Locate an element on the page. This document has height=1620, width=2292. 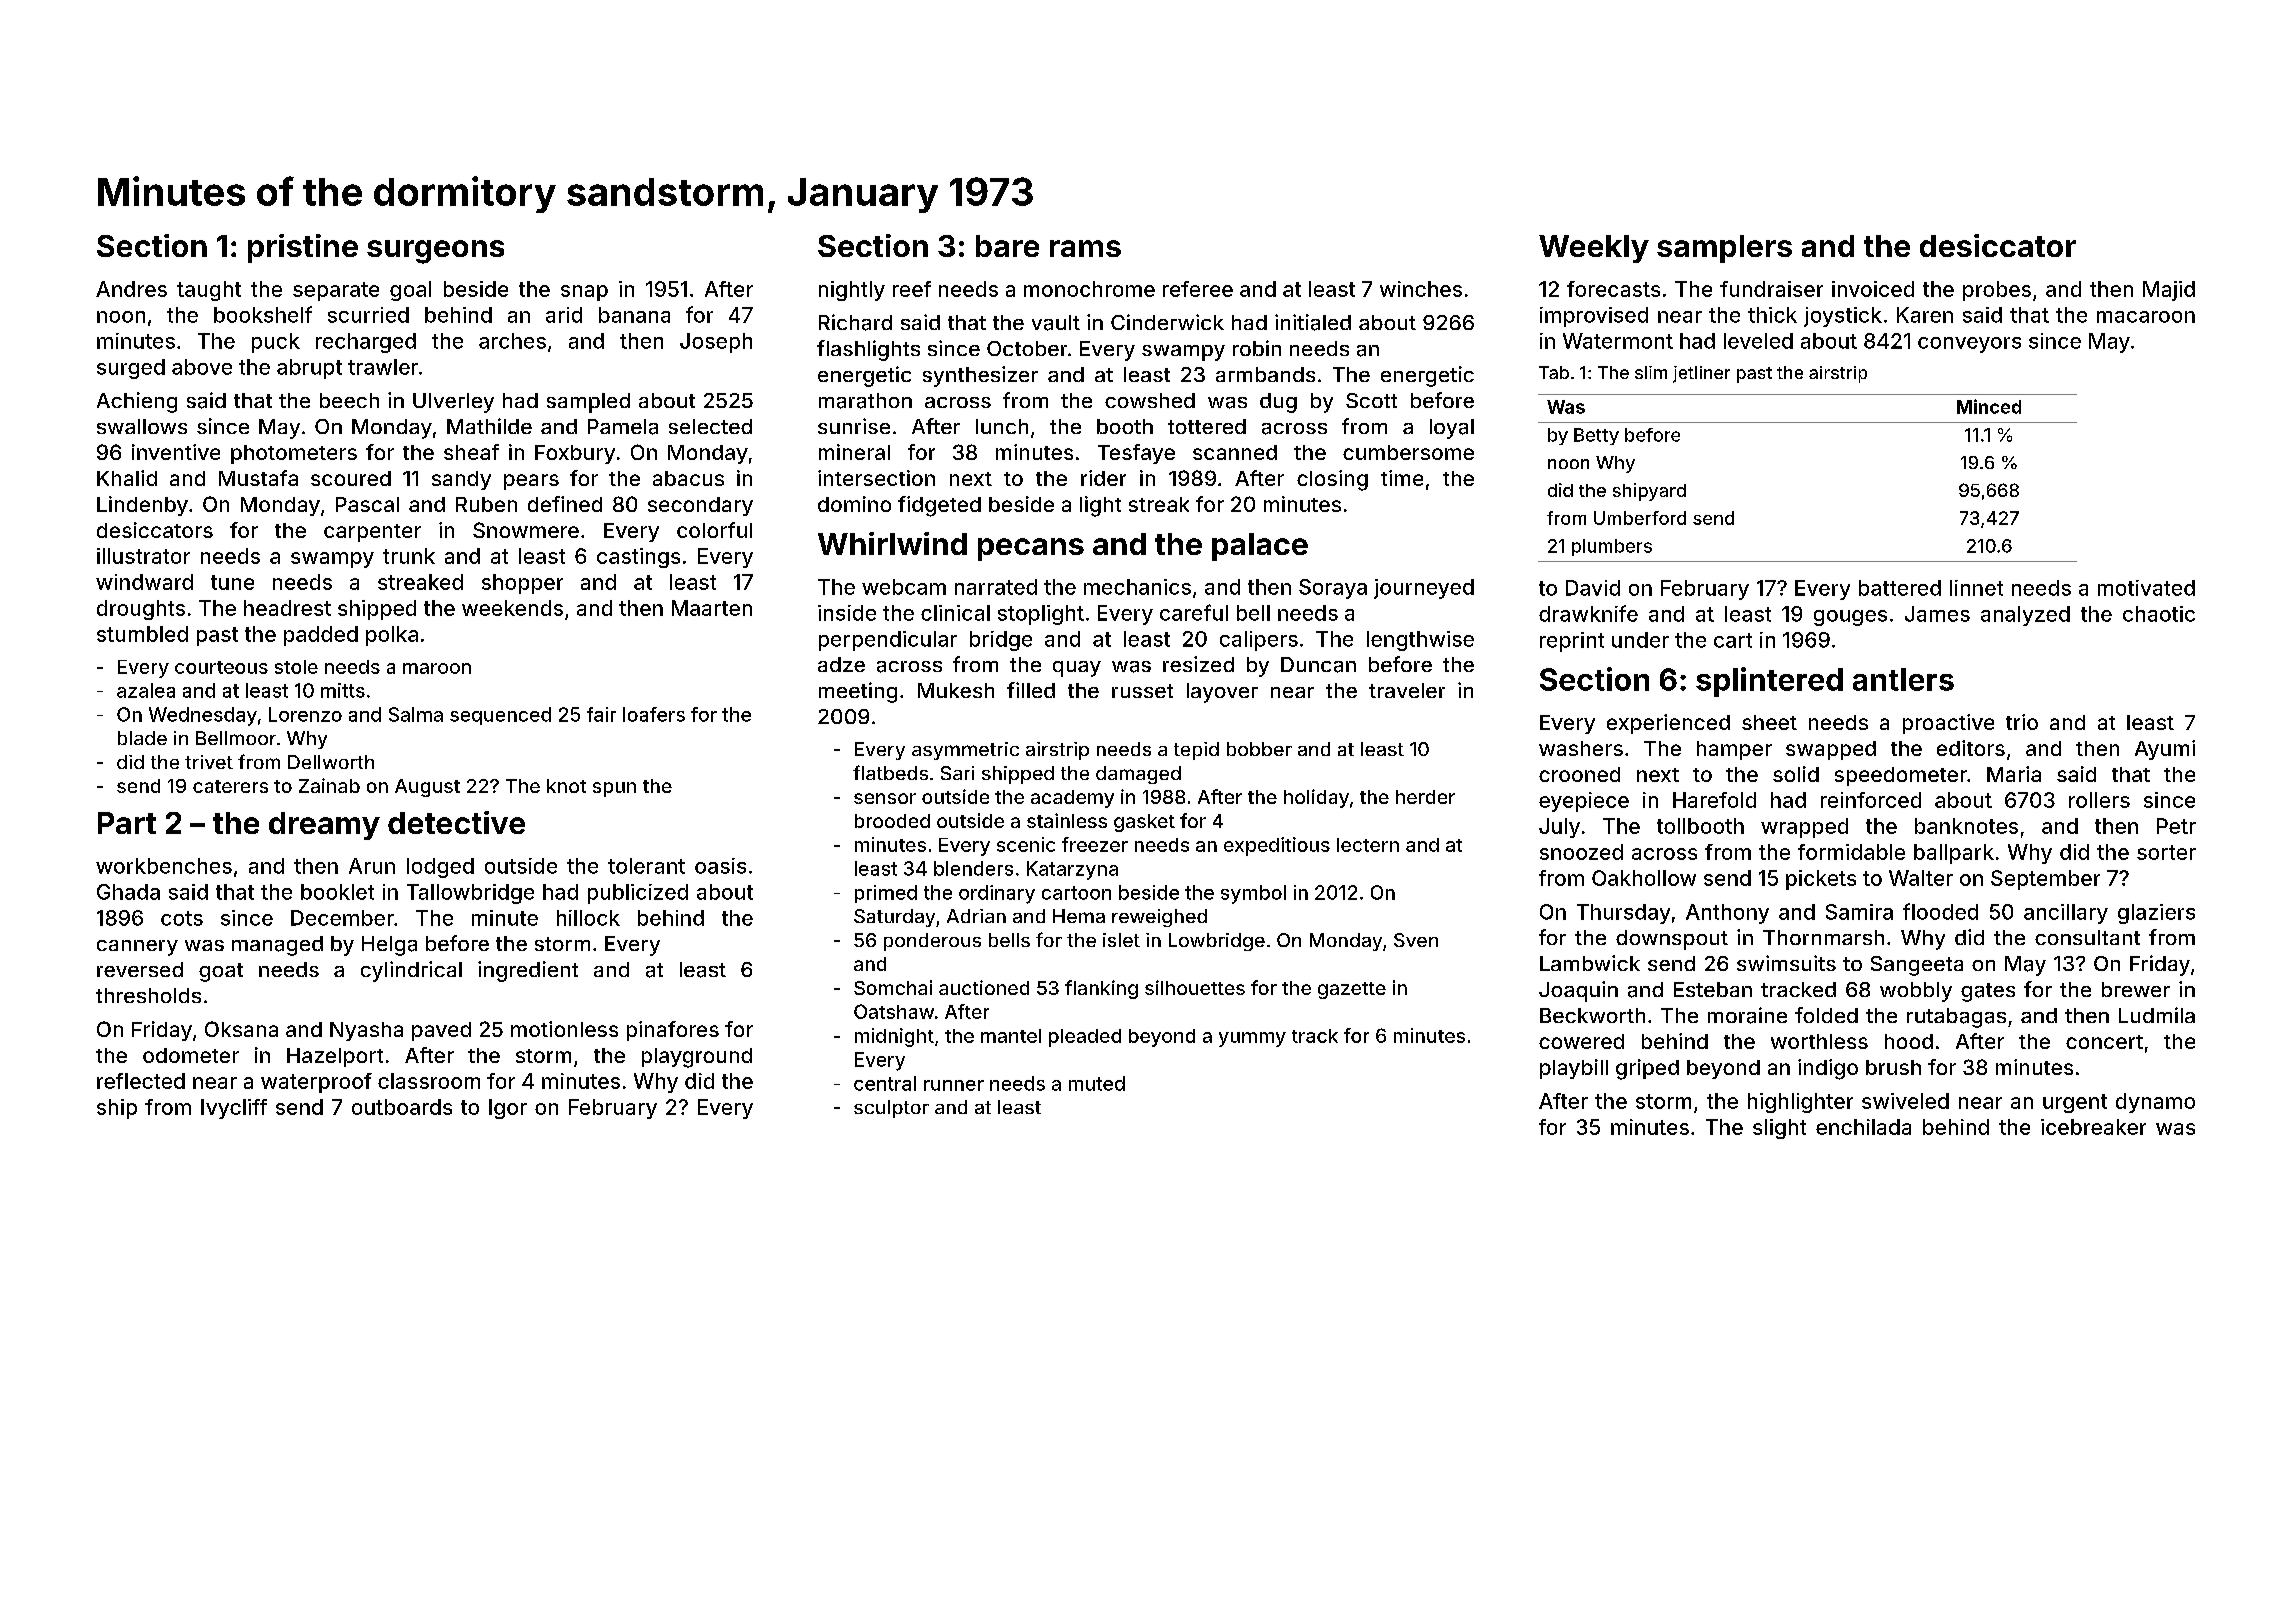
ordinary is located at coordinates (997, 894).
